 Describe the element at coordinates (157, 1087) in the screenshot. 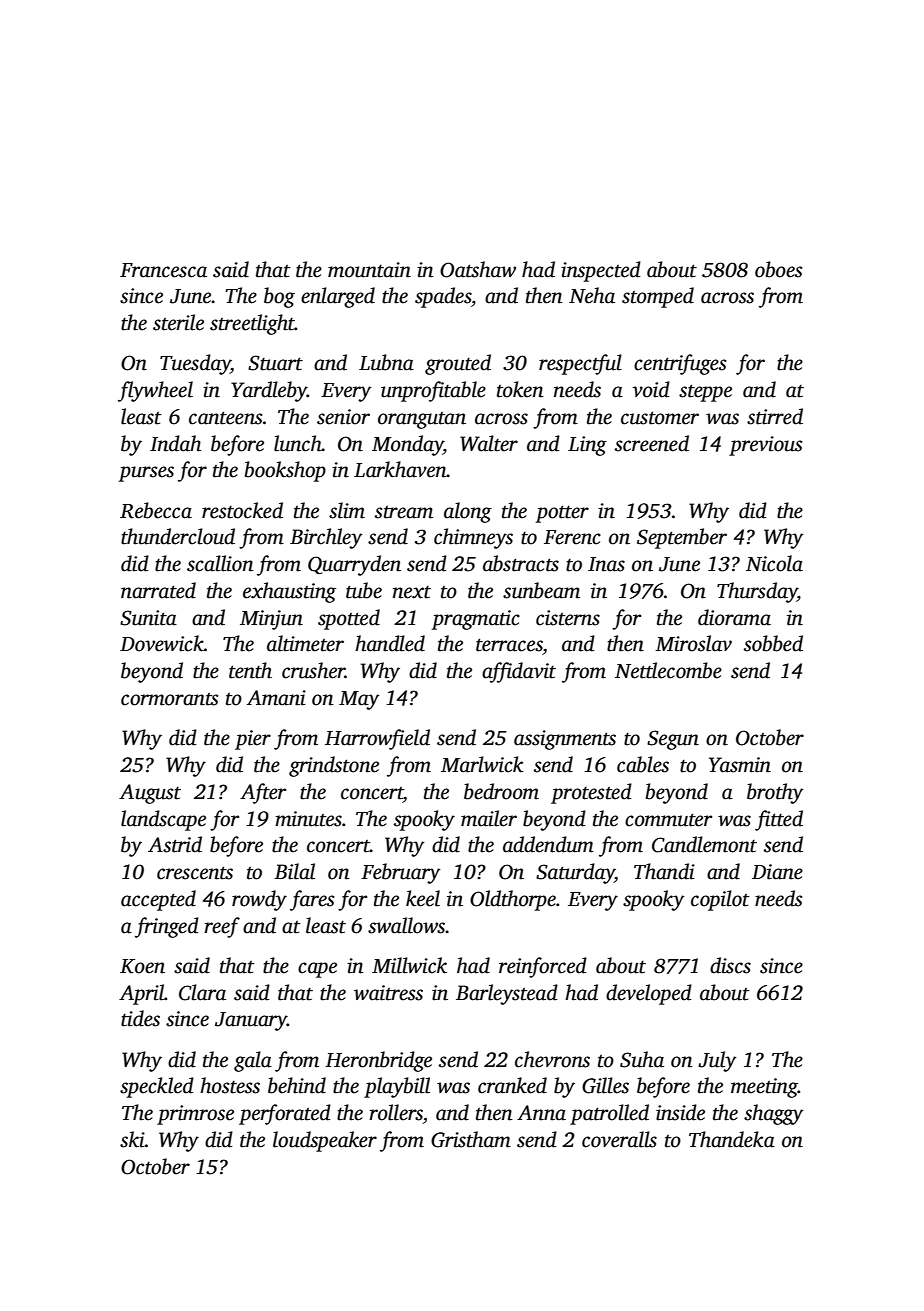

I see `speckled` at that location.
